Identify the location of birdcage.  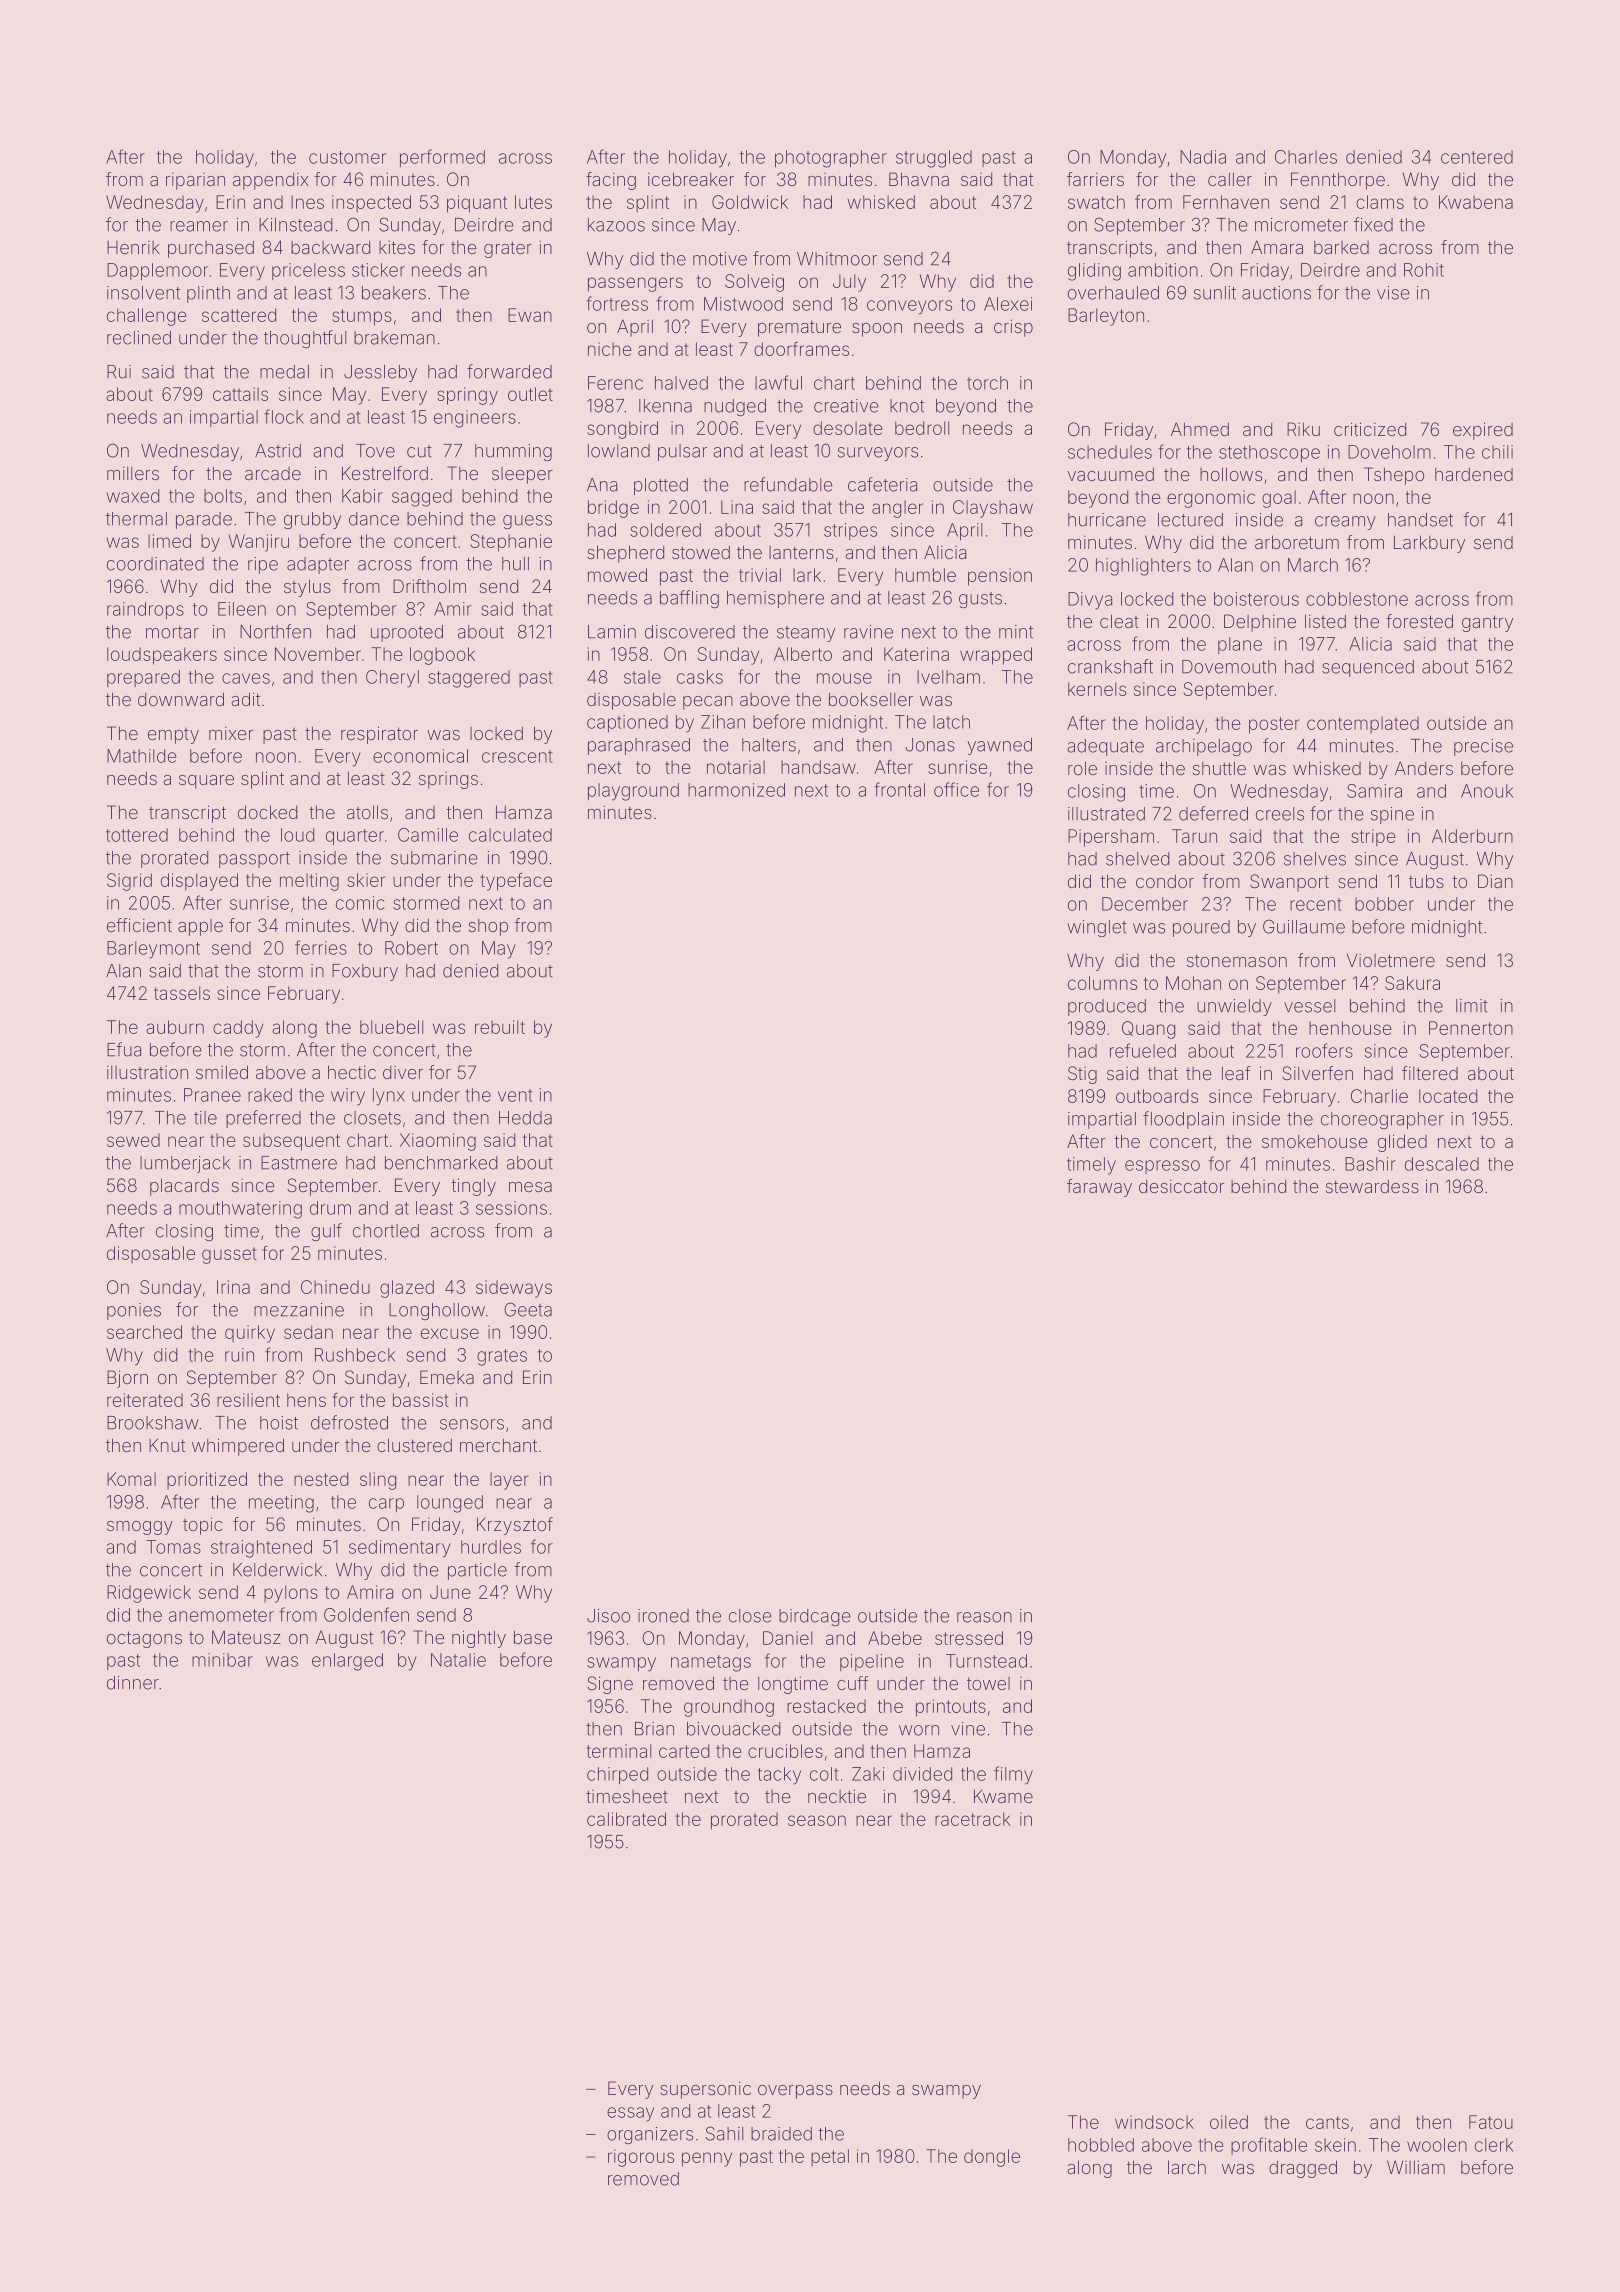
(815, 1617).
